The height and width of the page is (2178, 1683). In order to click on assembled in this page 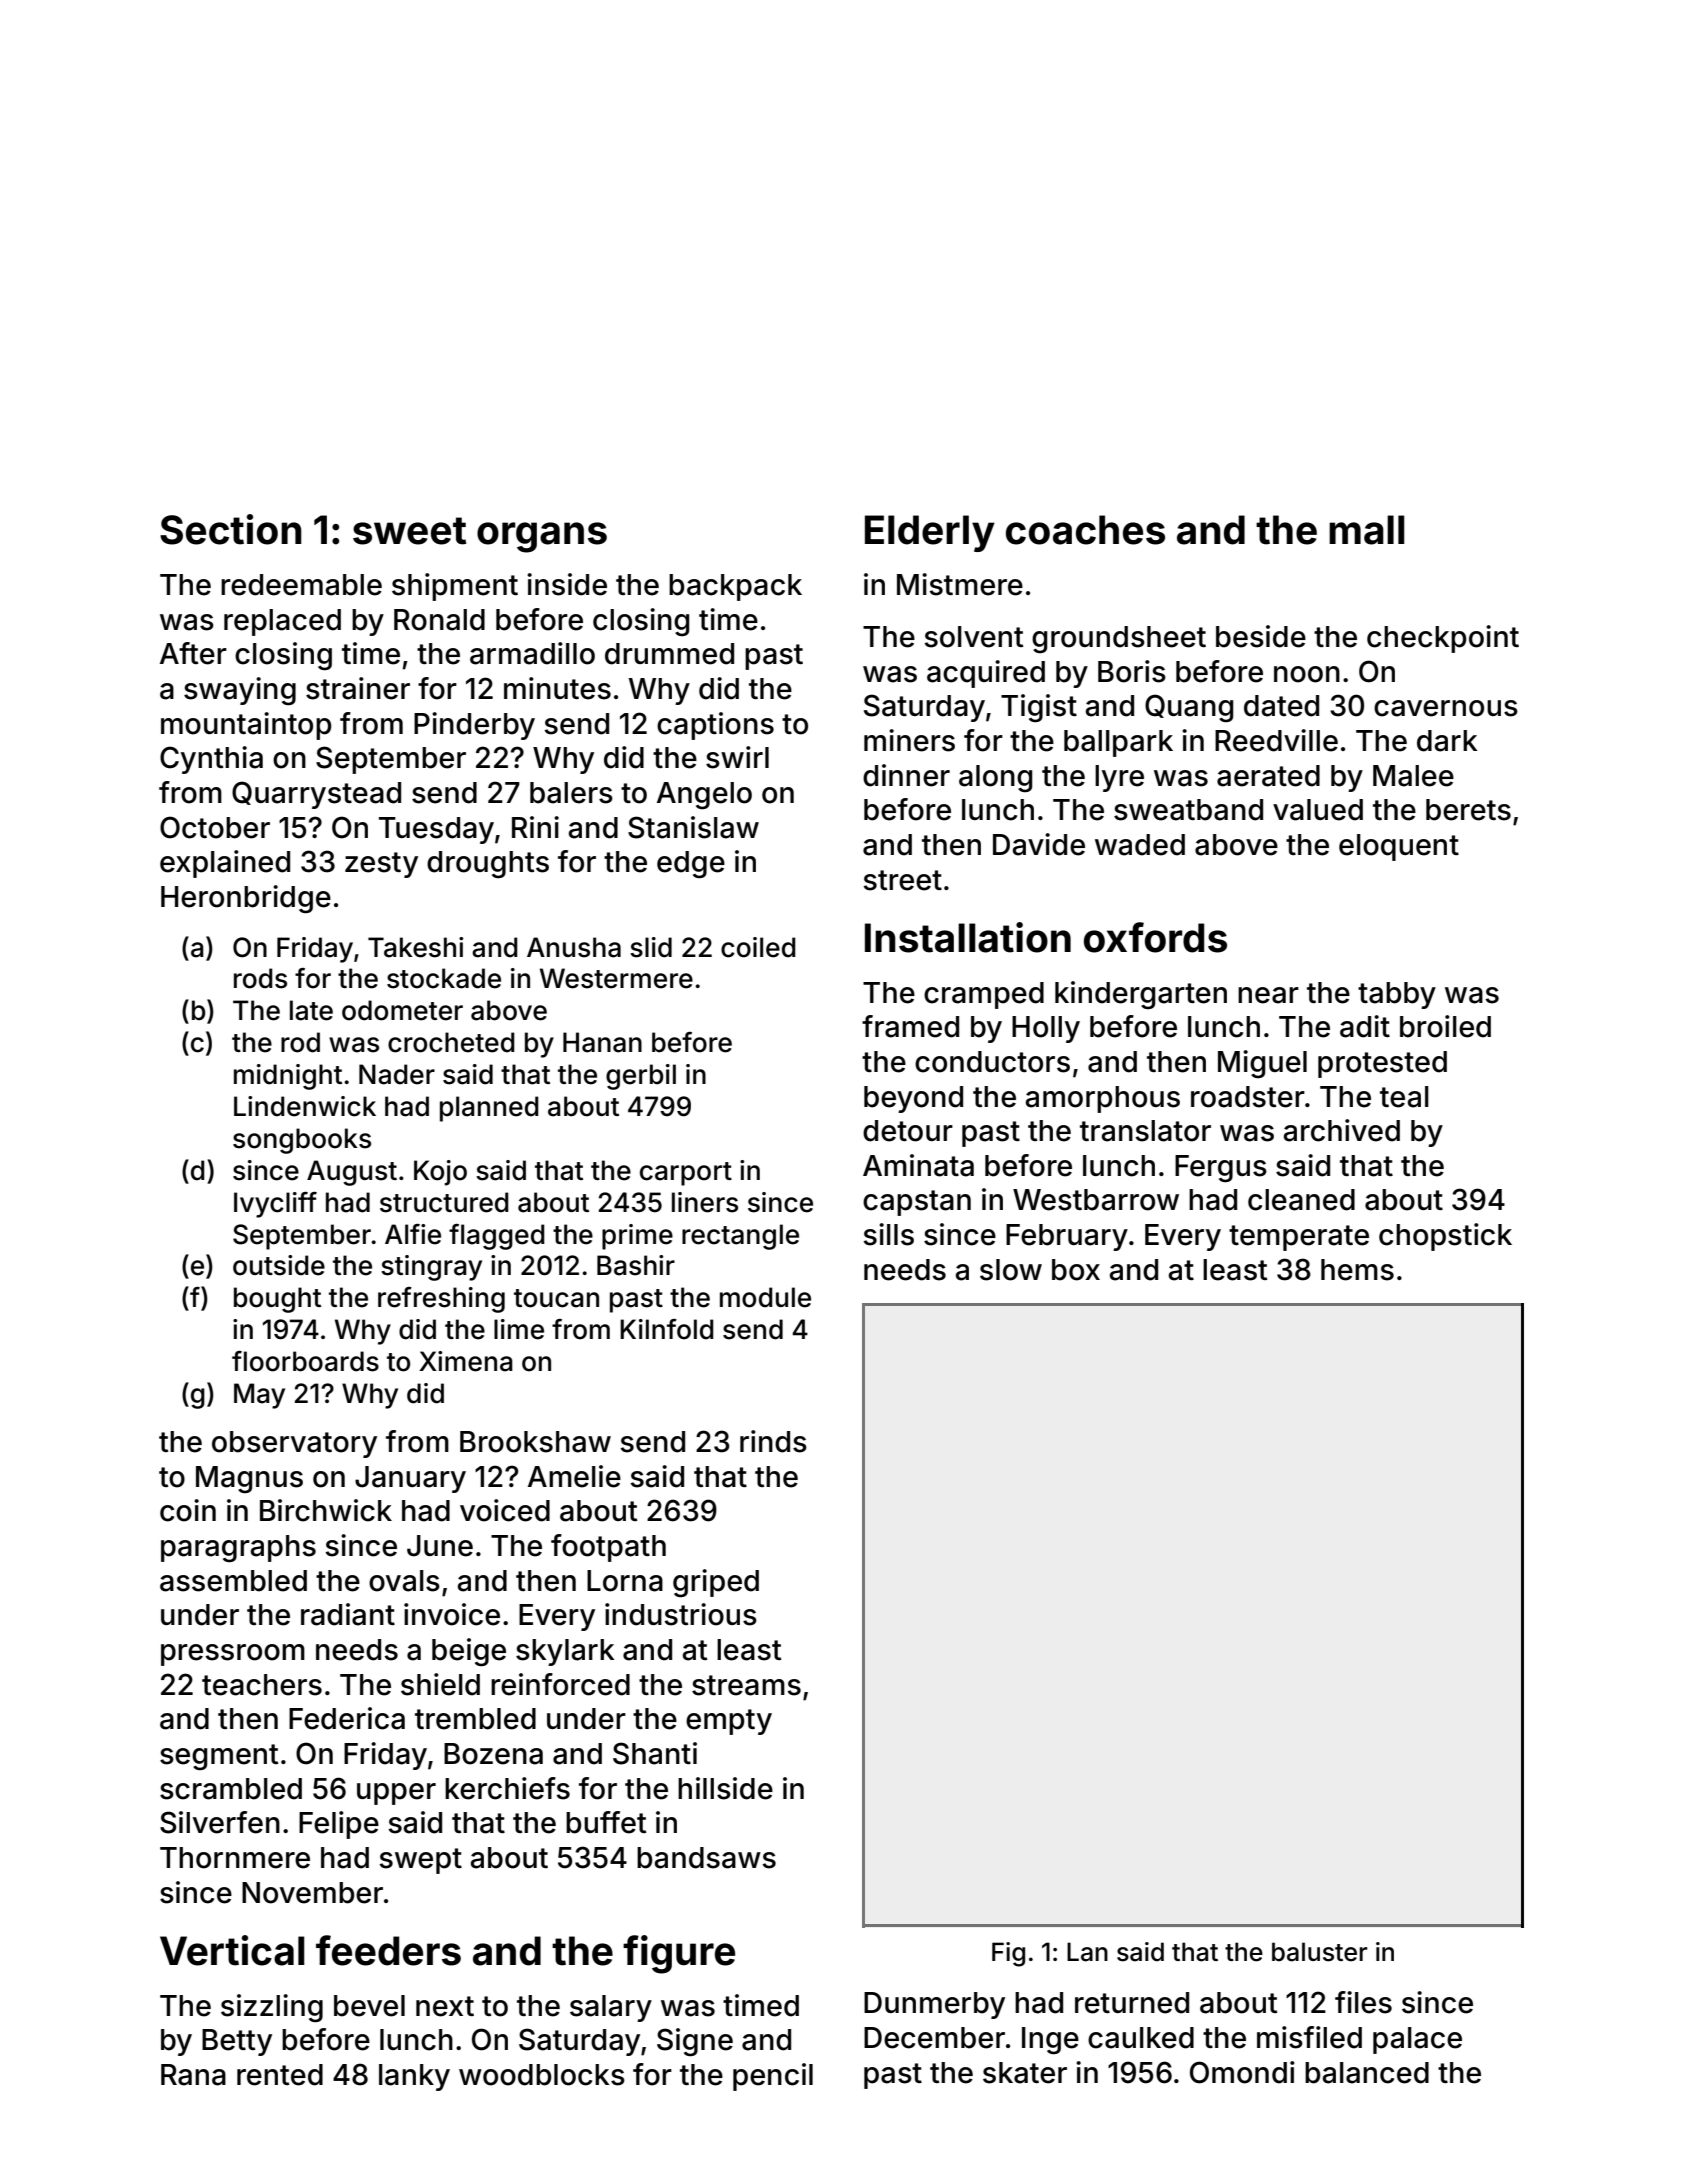, I will do `click(233, 1581)`.
